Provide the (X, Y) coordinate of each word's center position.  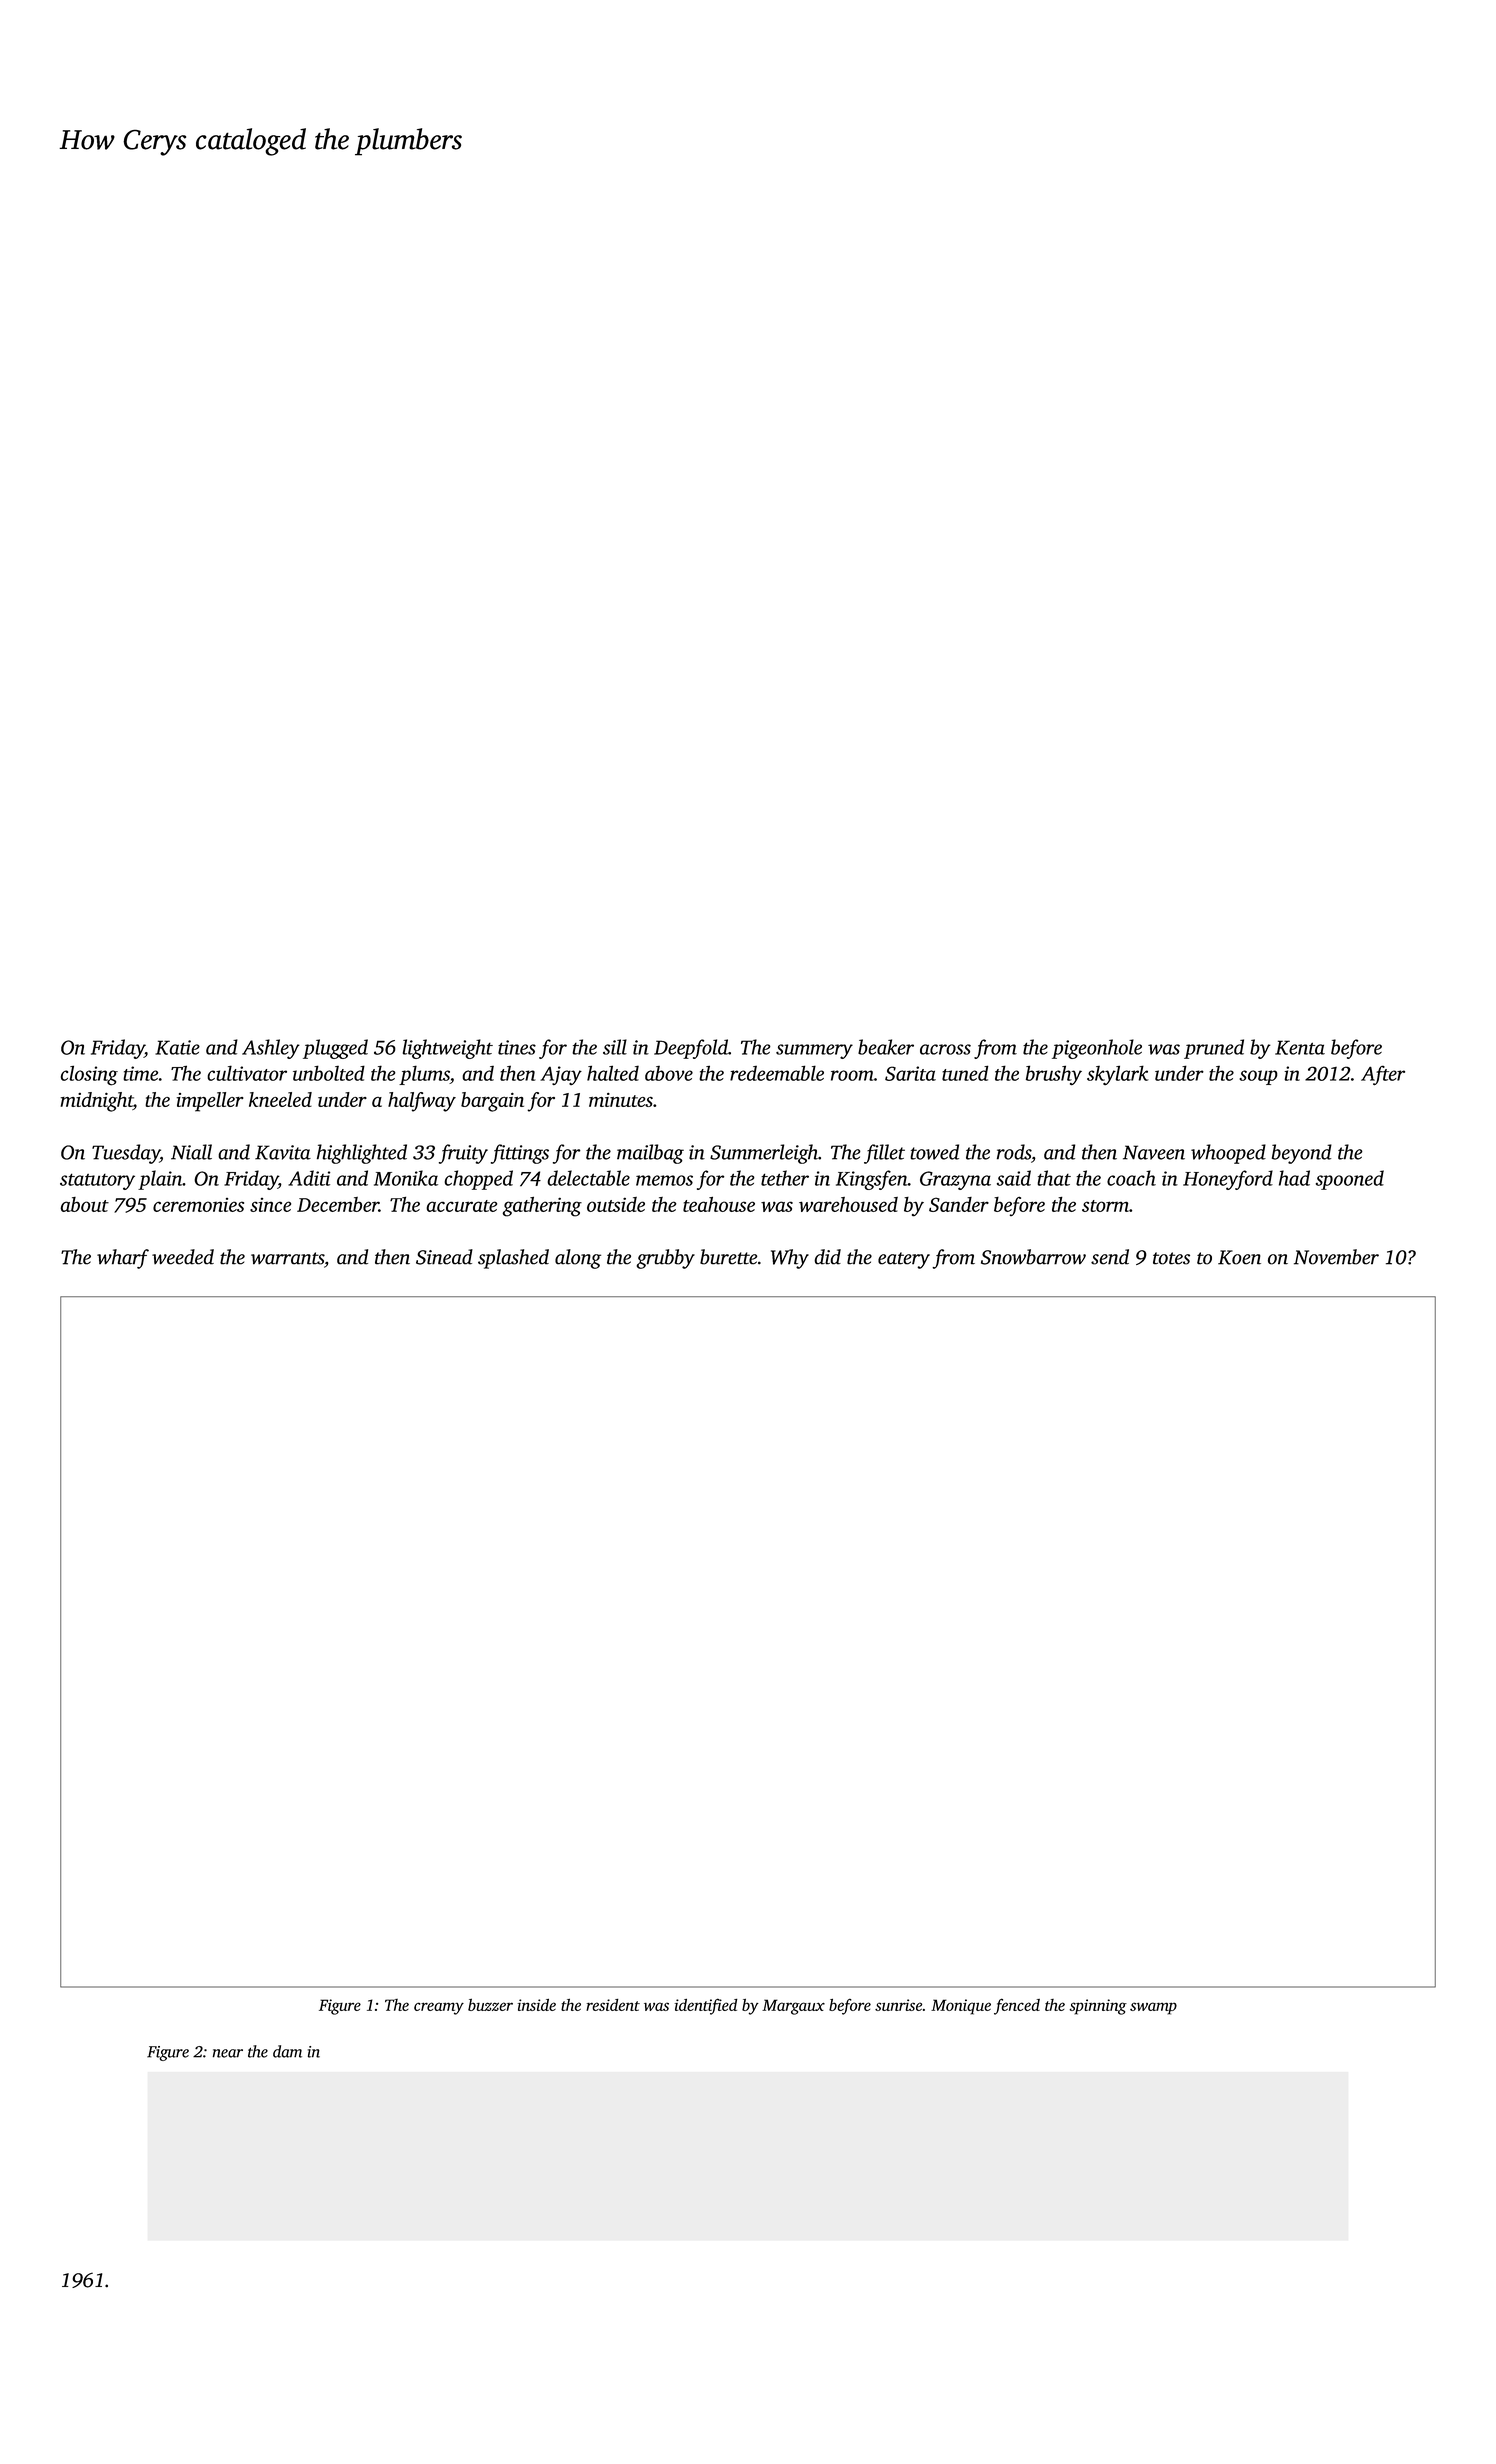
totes (1171, 1258)
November (1336, 1257)
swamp (1153, 2008)
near (228, 2053)
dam (287, 2051)
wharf (123, 1259)
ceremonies (198, 1205)
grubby (666, 1259)
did (827, 1257)
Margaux (793, 2007)
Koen (1239, 1257)
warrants (287, 1258)
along (578, 1259)
